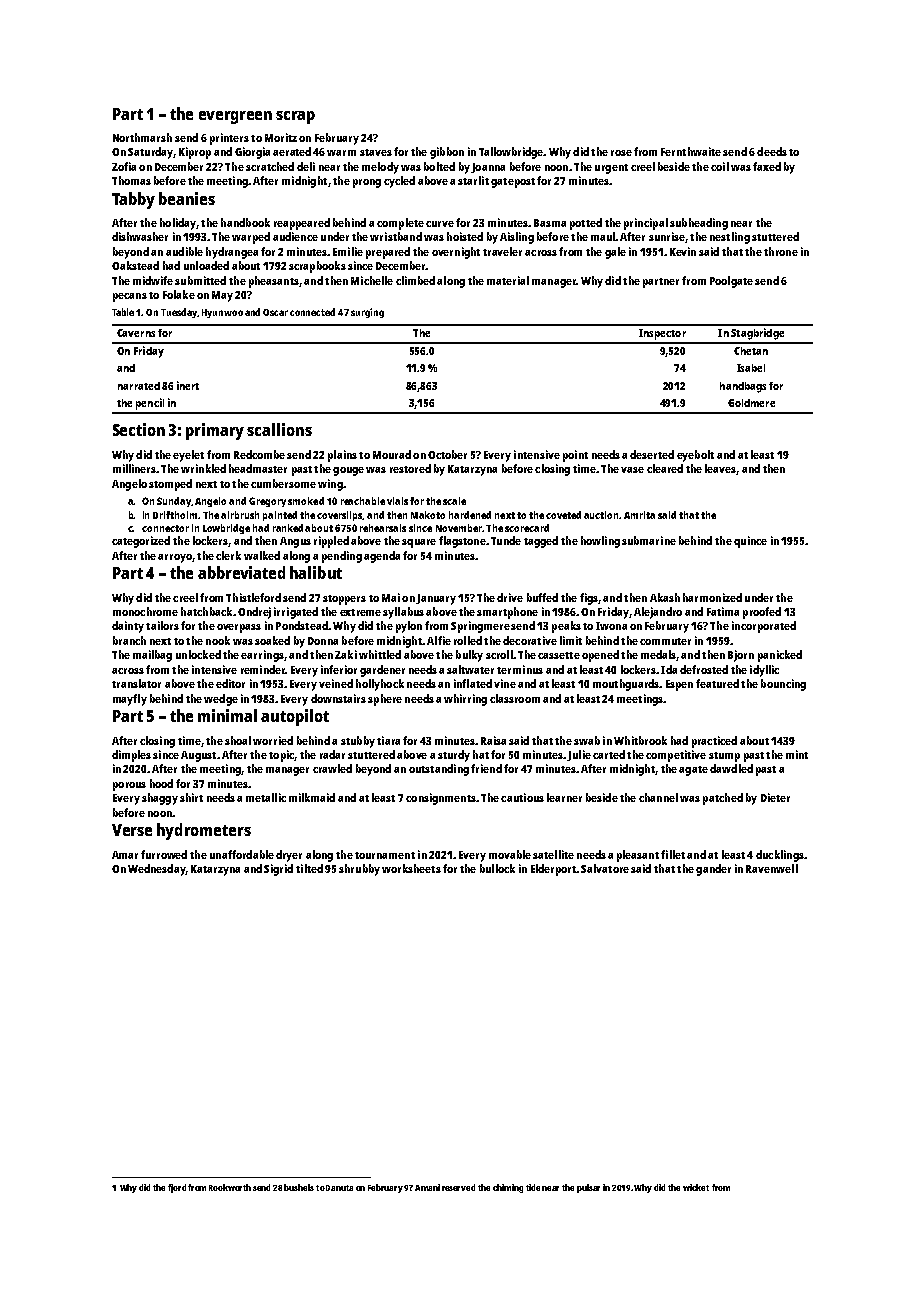  I want to click on October, so click(447, 454).
